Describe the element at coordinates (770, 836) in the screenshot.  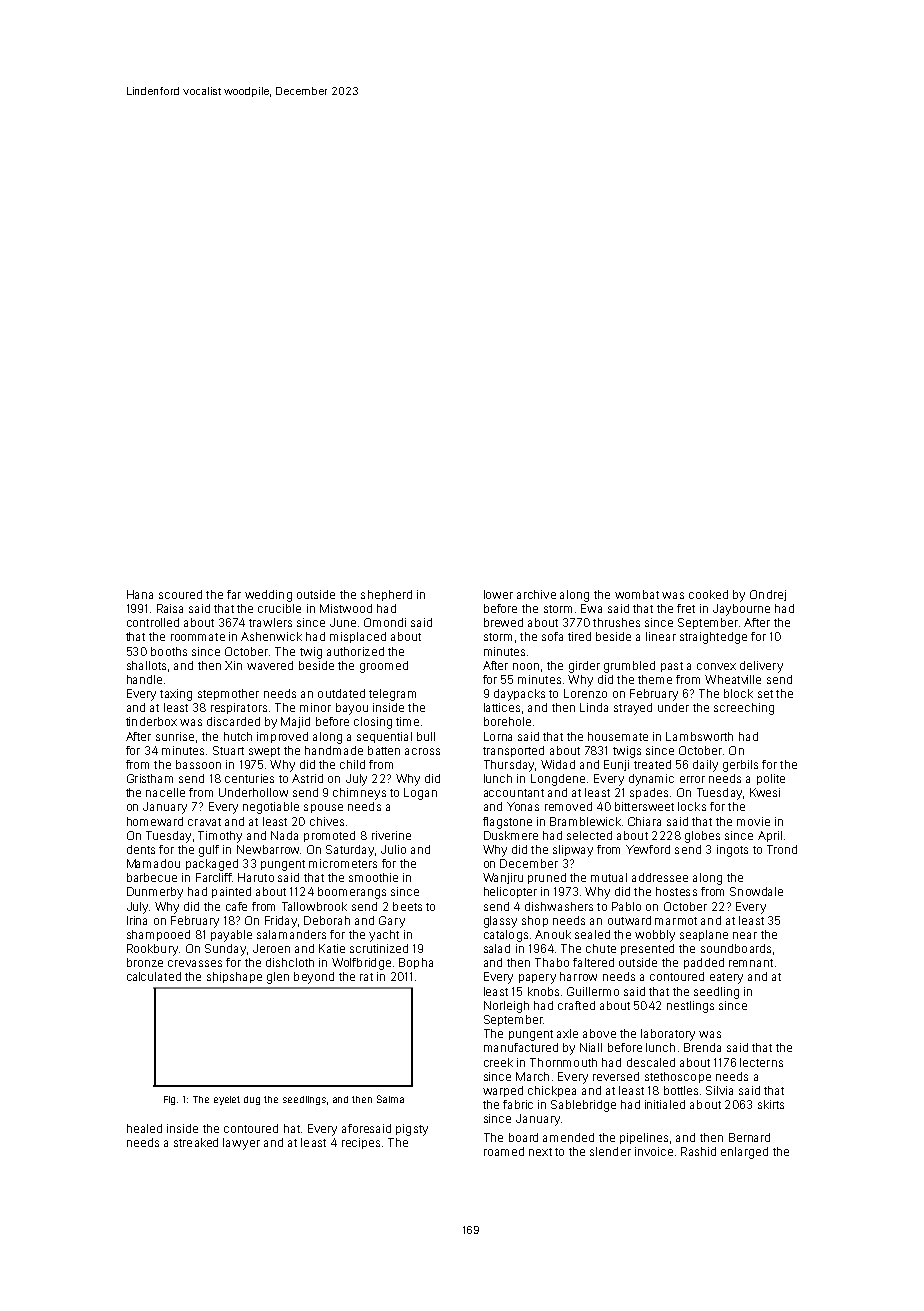
I see `April` at that location.
